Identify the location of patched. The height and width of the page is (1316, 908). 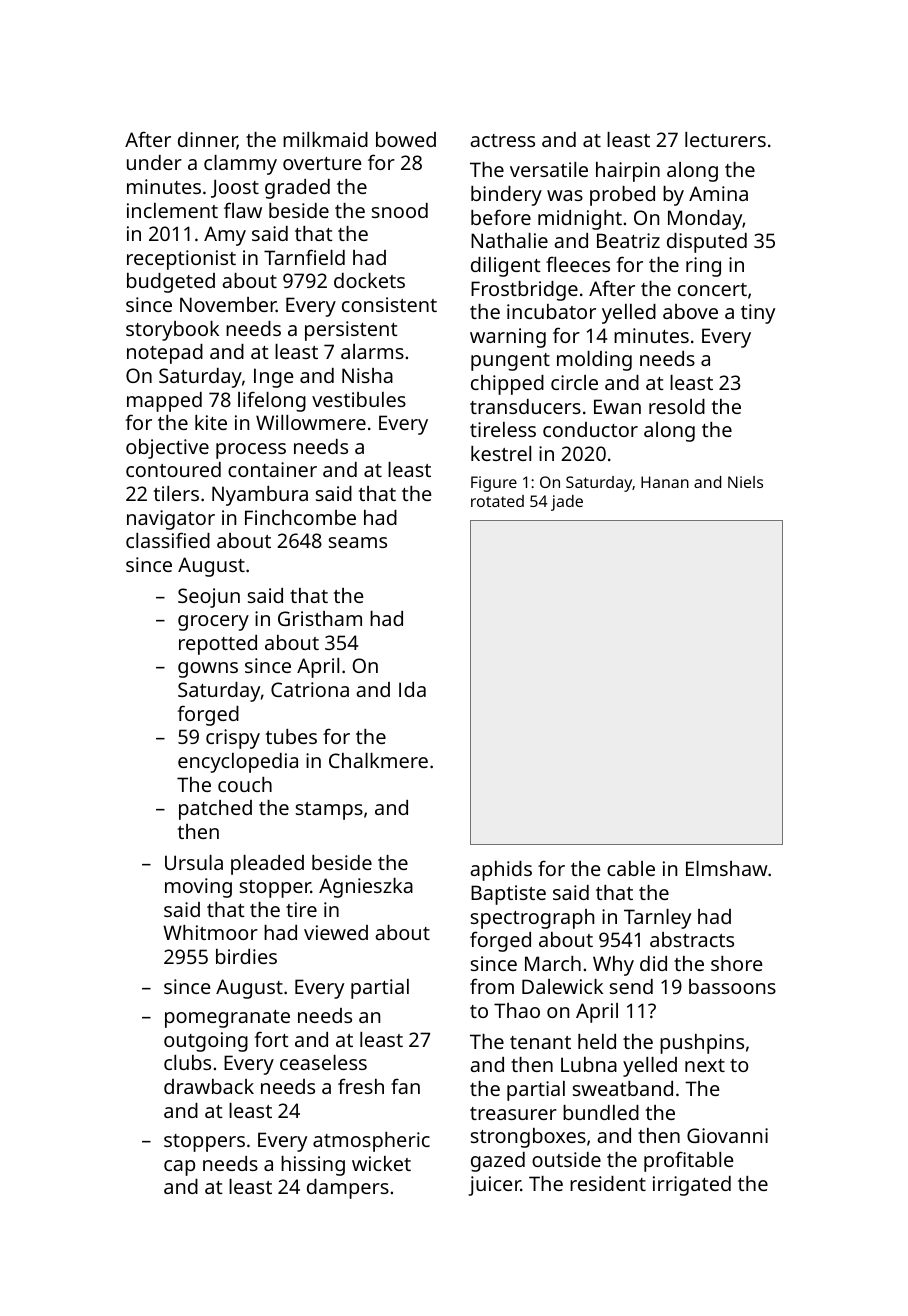
(215, 810).
